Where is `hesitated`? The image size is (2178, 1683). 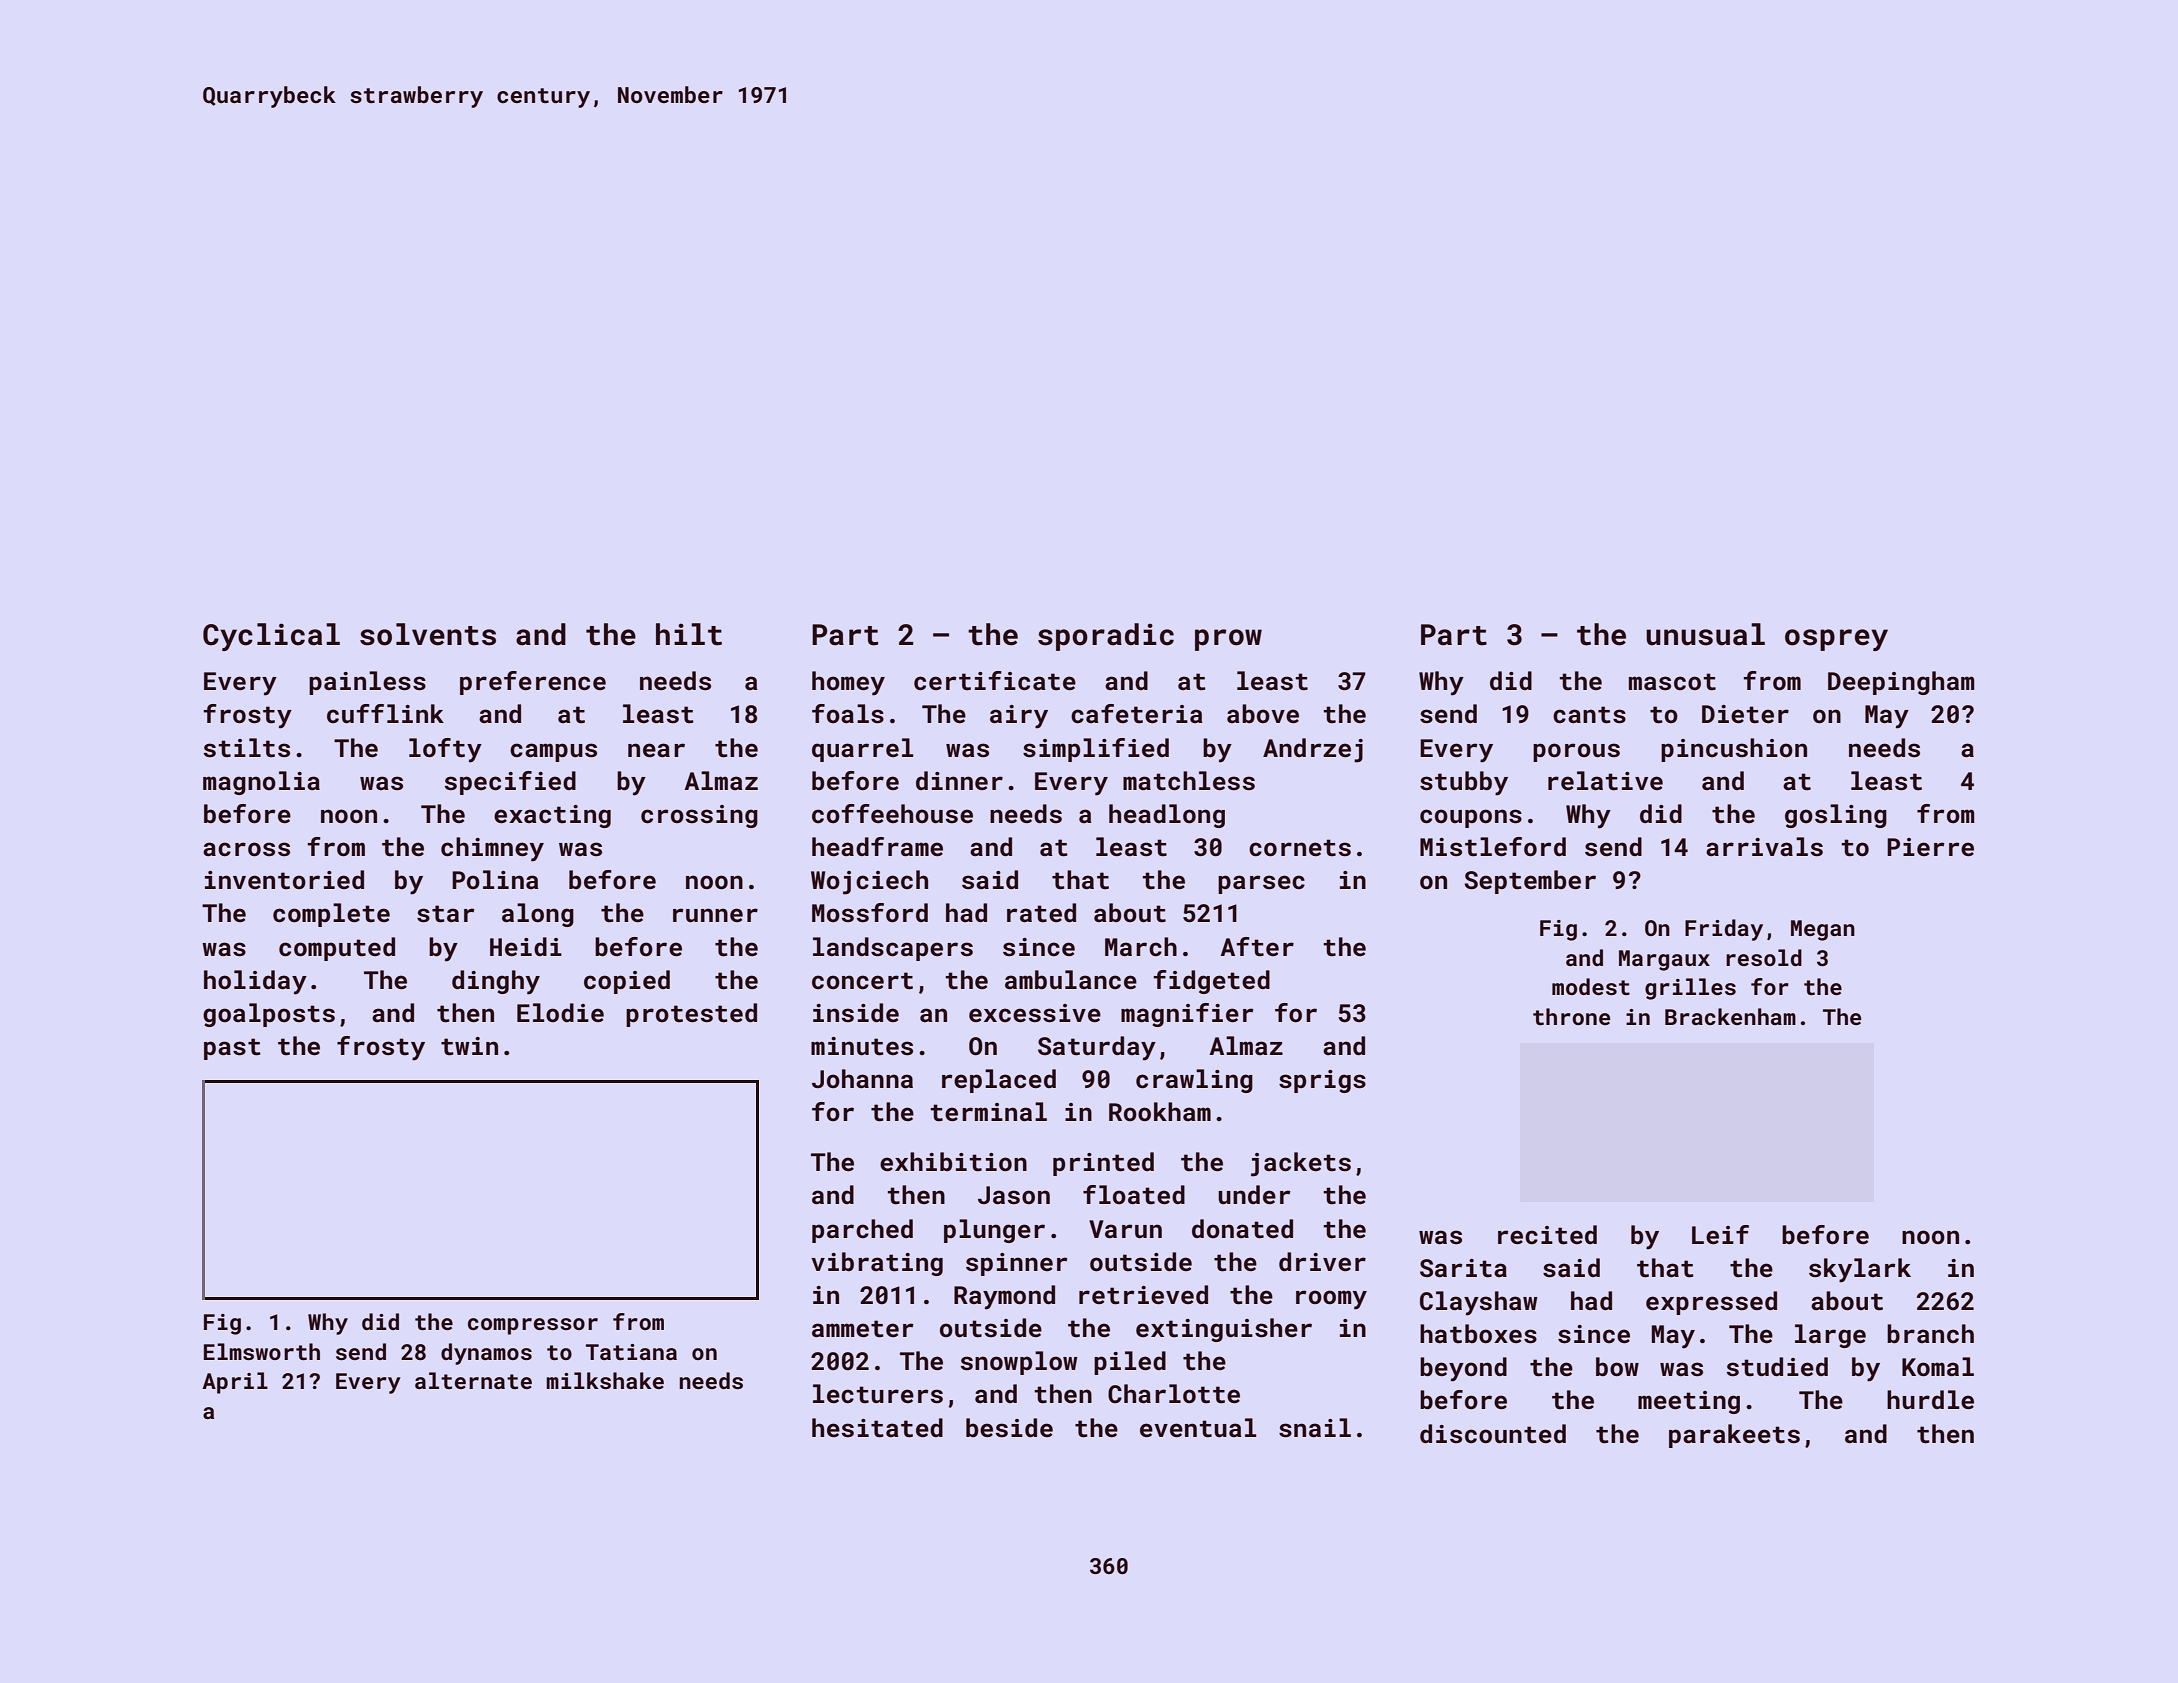 hesitated is located at coordinates (877, 1428).
